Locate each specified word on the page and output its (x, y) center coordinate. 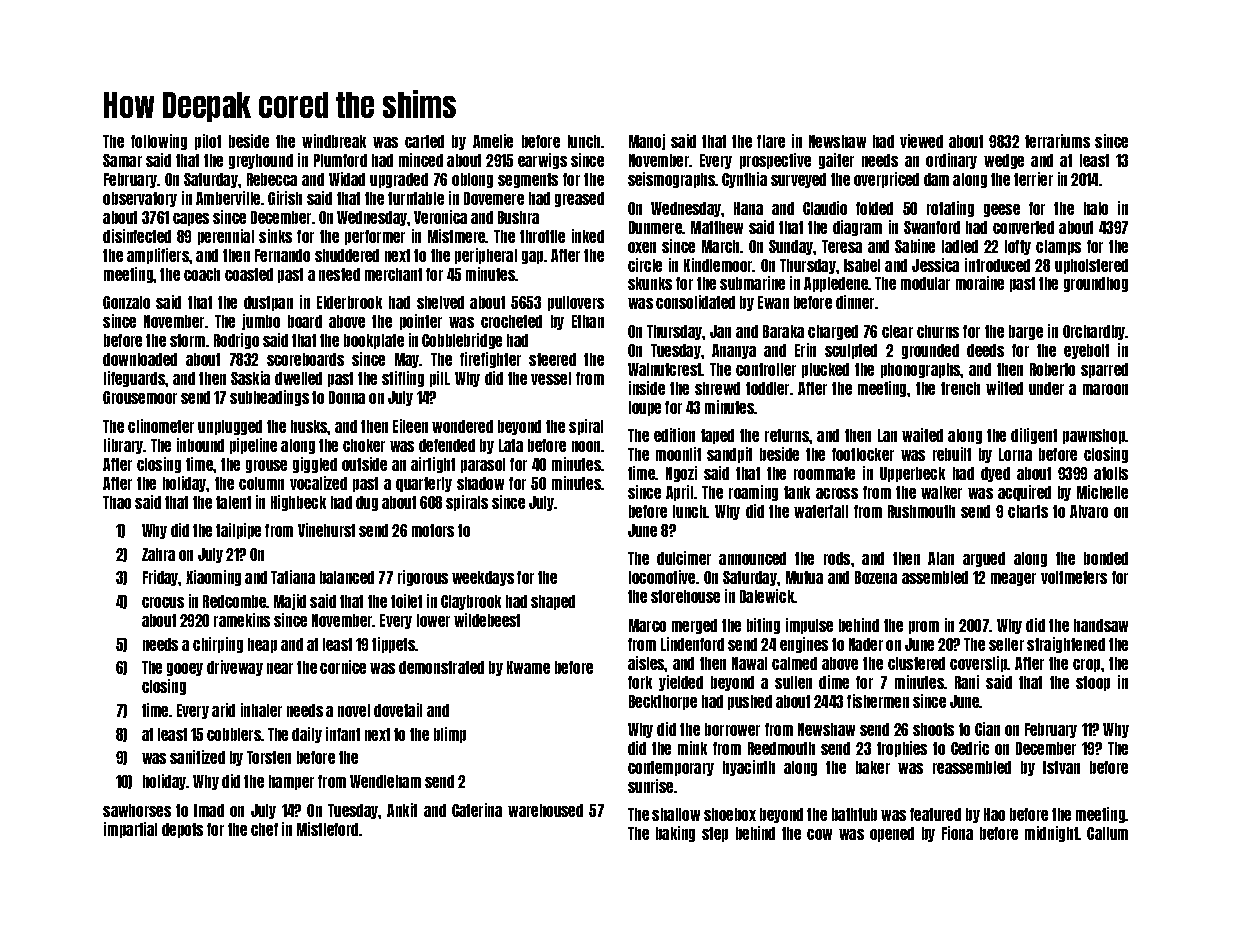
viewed (921, 141)
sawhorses (137, 810)
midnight (1052, 834)
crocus (163, 602)
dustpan (268, 303)
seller (1006, 644)
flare (771, 141)
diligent (1034, 436)
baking (675, 834)
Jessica (935, 265)
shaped (553, 602)
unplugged (230, 427)
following (159, 142)
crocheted (511, 321)
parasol (483, 465)
